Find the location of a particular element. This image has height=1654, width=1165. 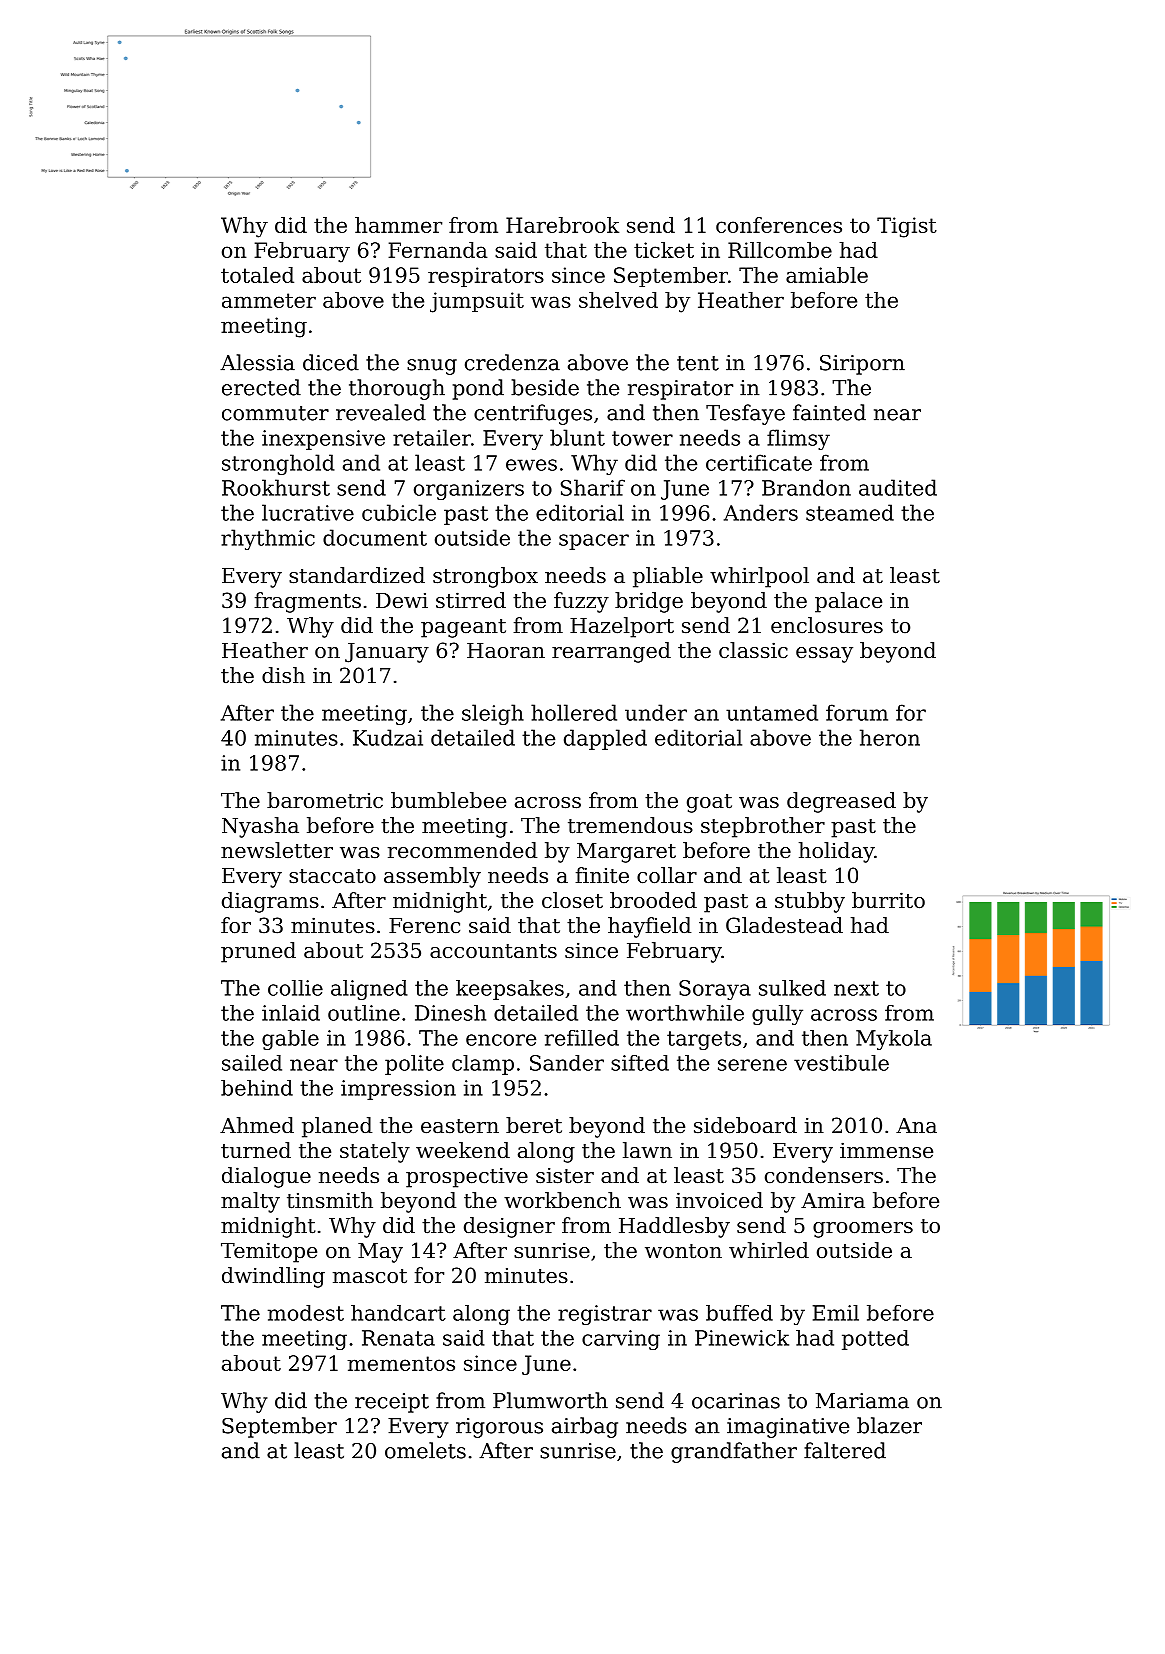

rigorous is located at coordinates (499, 1428).
